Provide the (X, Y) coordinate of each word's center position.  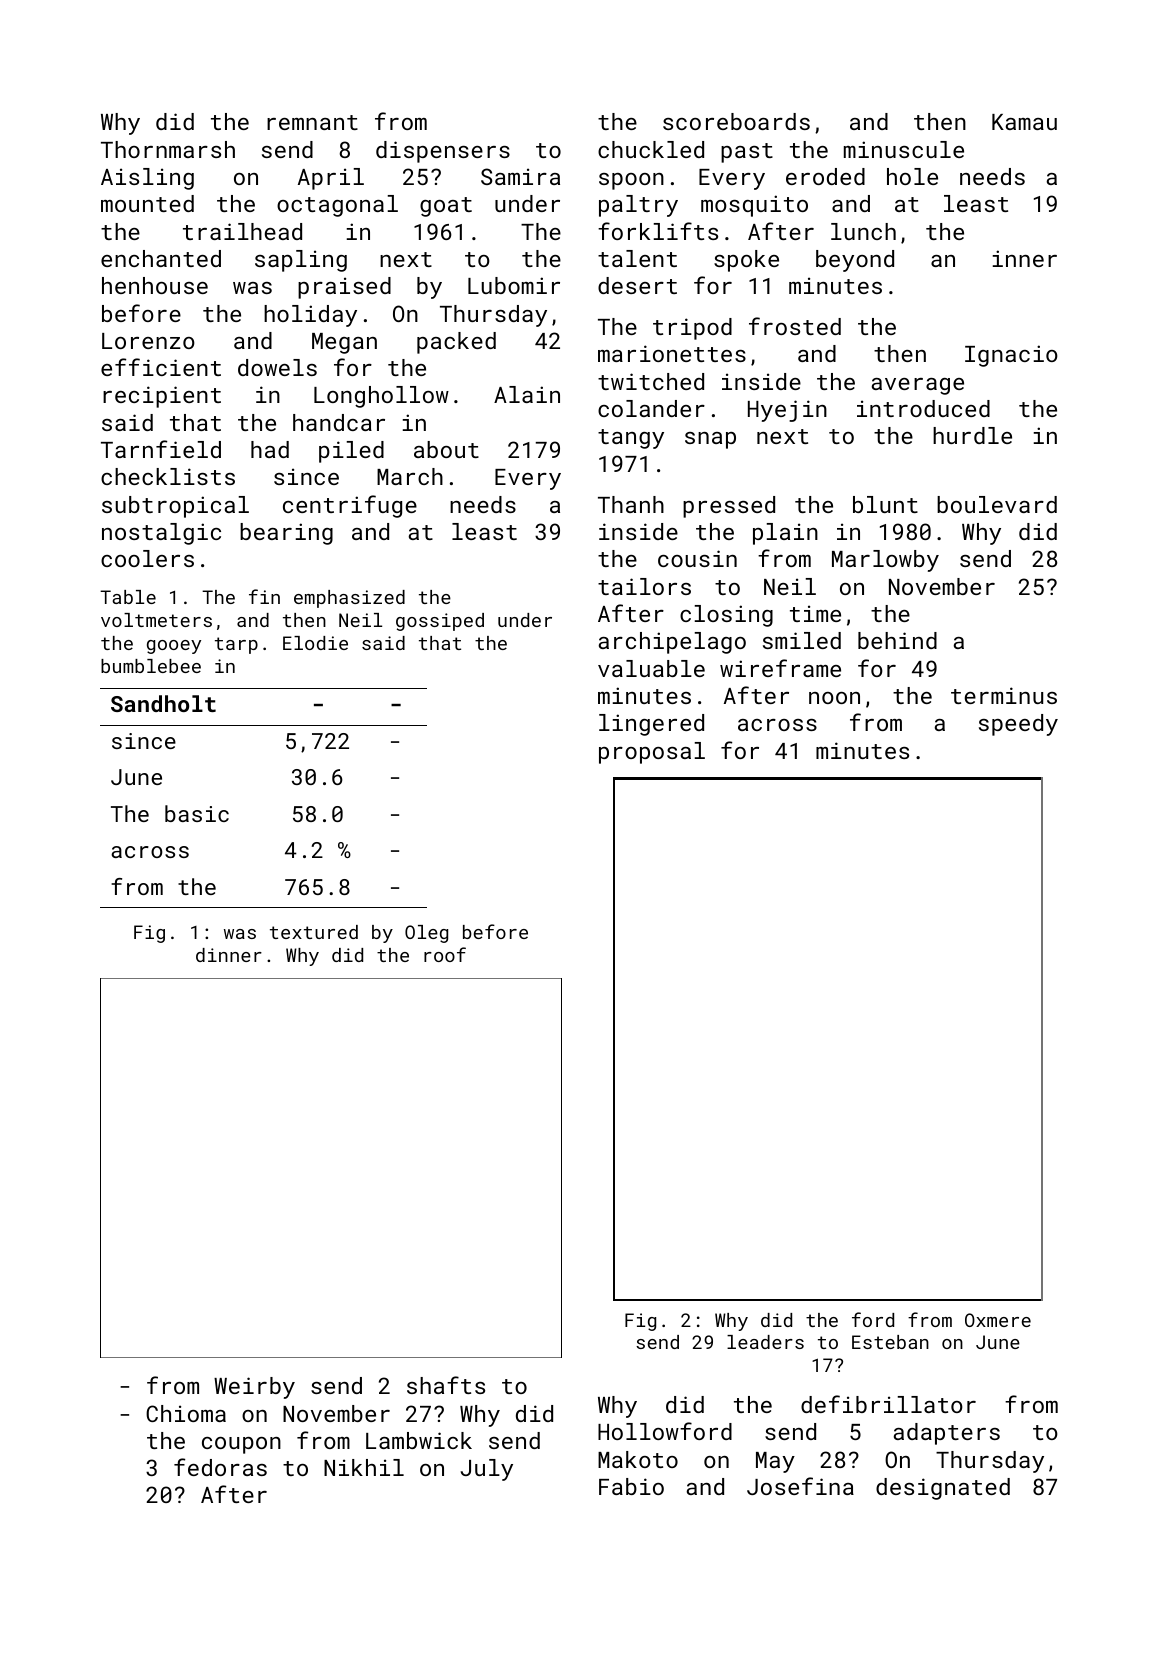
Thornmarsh (168, 149)
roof (445, 954)
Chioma (186, 1413)
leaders (765, 1342)
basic (197, 813)
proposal (652, 753)
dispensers (443, 152)
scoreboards (736, 121)
